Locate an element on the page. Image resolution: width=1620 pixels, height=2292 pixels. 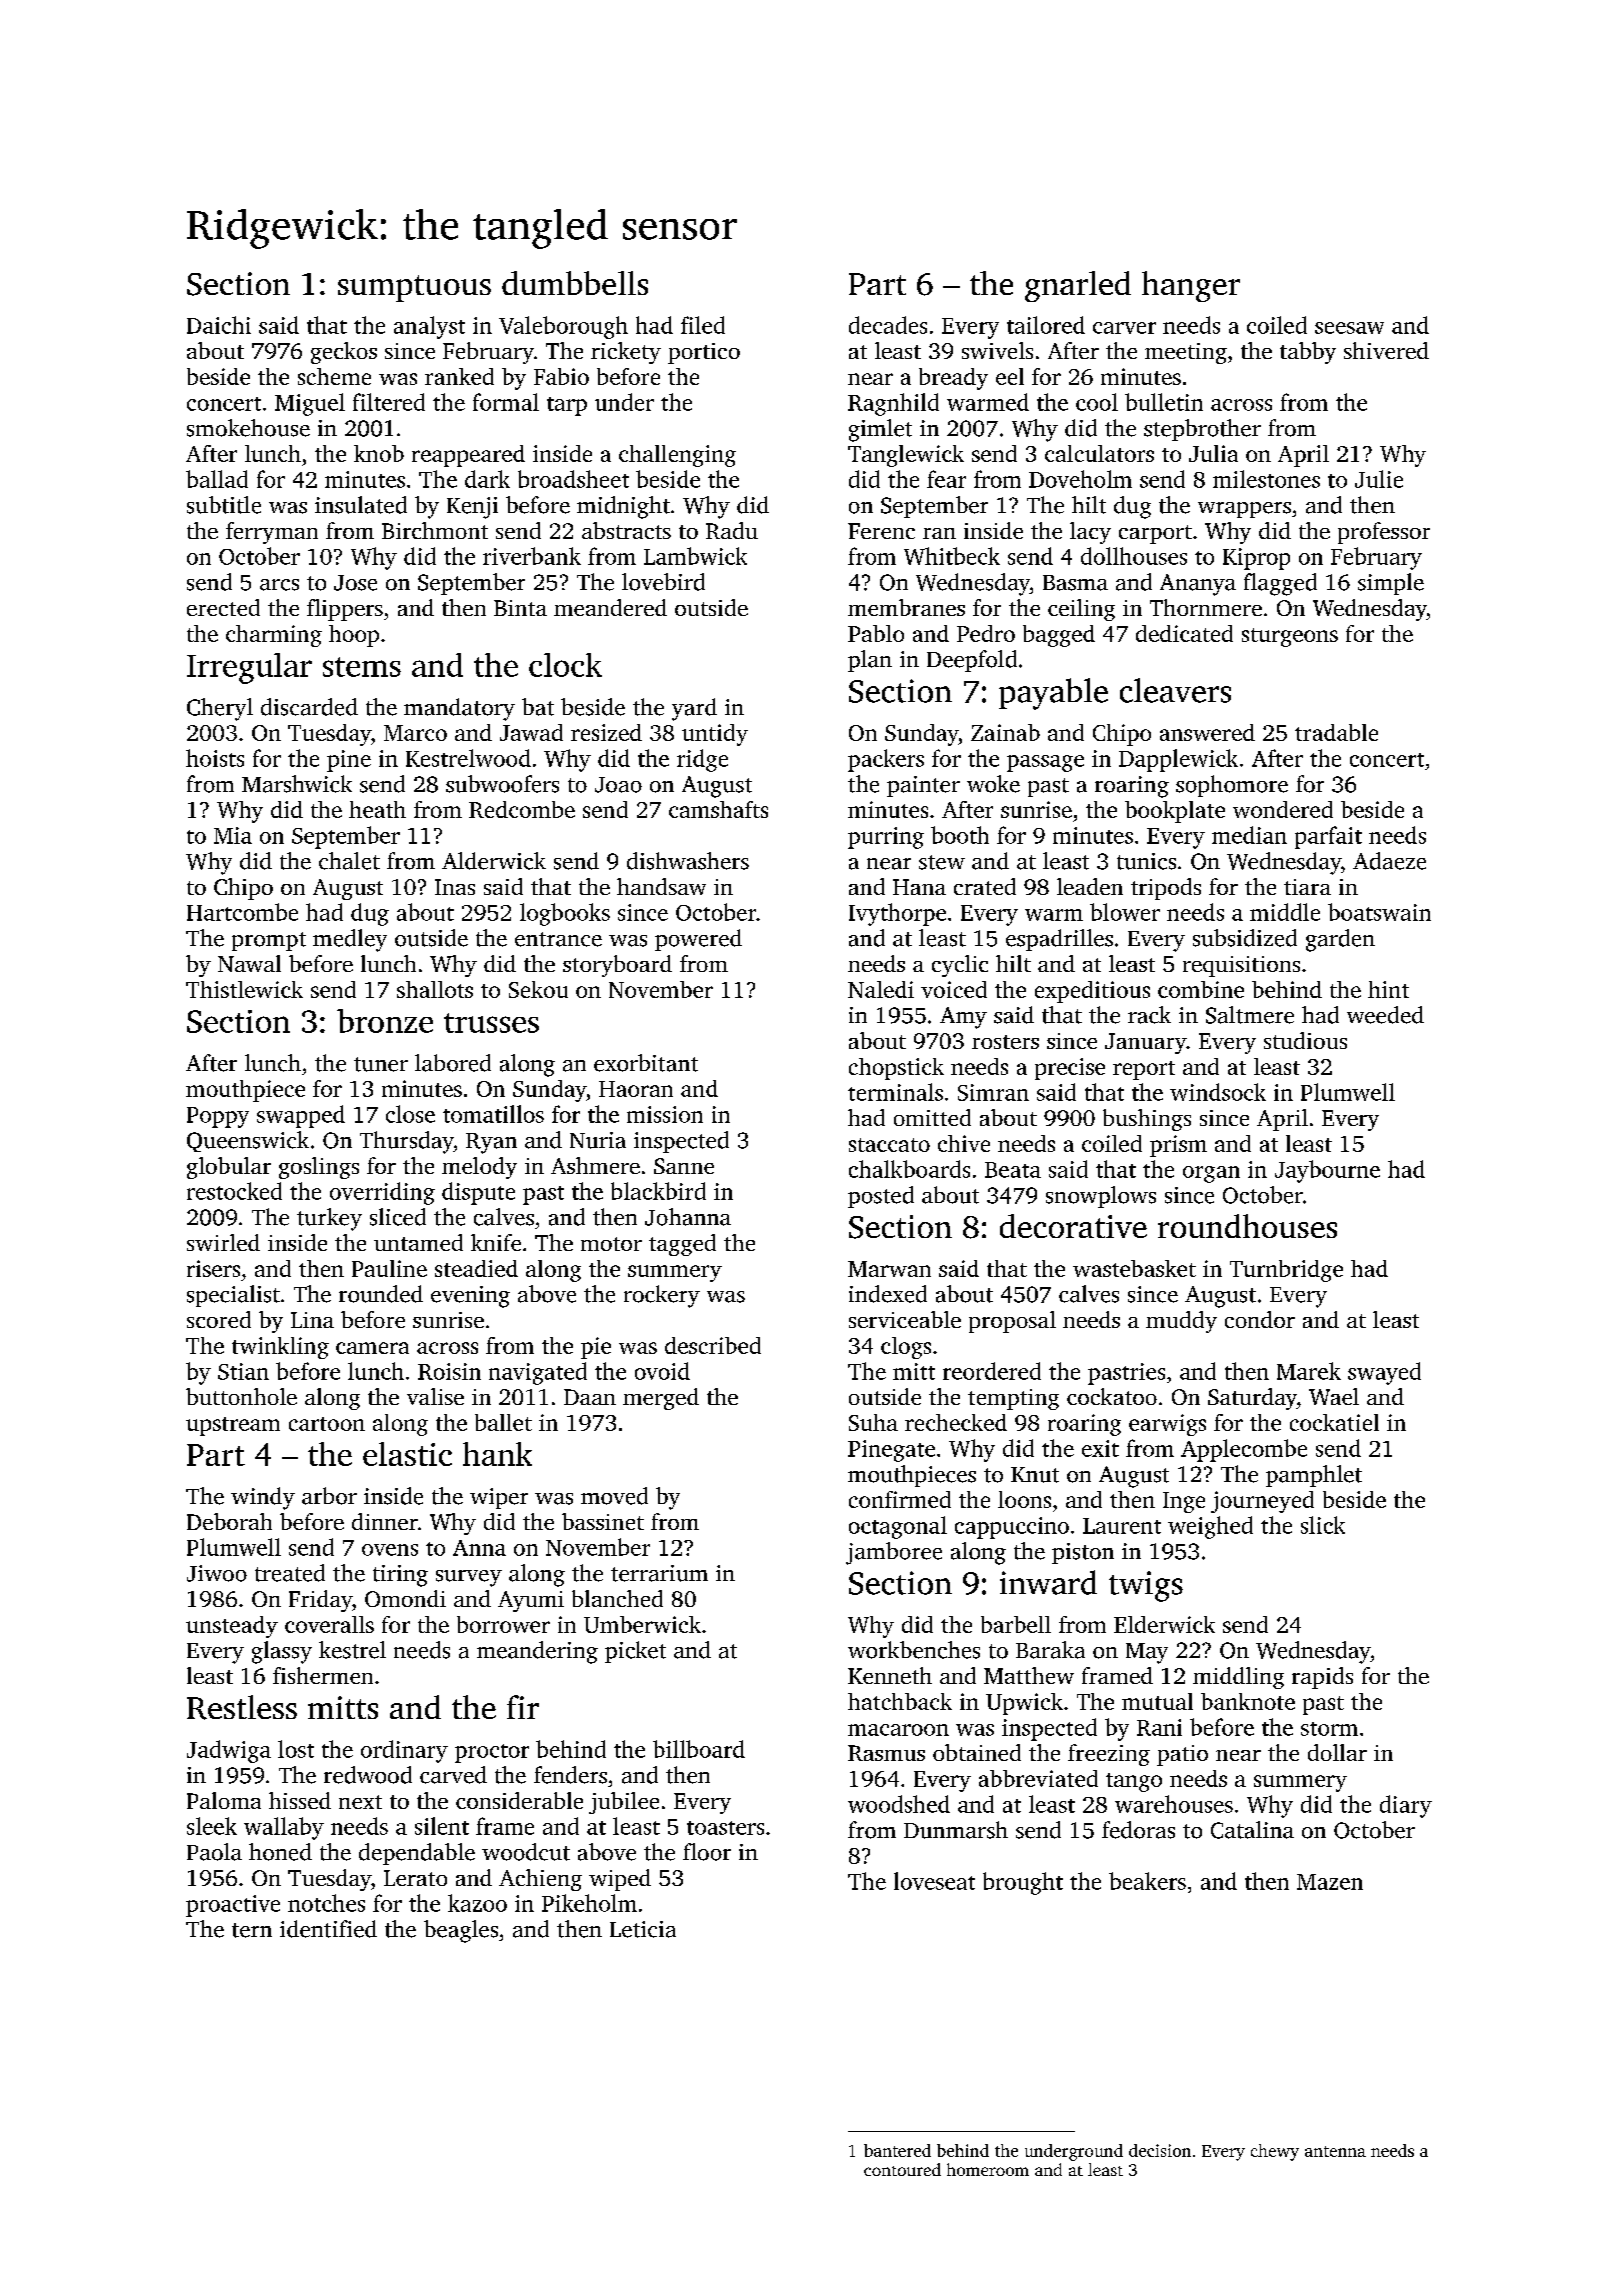
Tanglewick is located at coordinates (906, 456).
